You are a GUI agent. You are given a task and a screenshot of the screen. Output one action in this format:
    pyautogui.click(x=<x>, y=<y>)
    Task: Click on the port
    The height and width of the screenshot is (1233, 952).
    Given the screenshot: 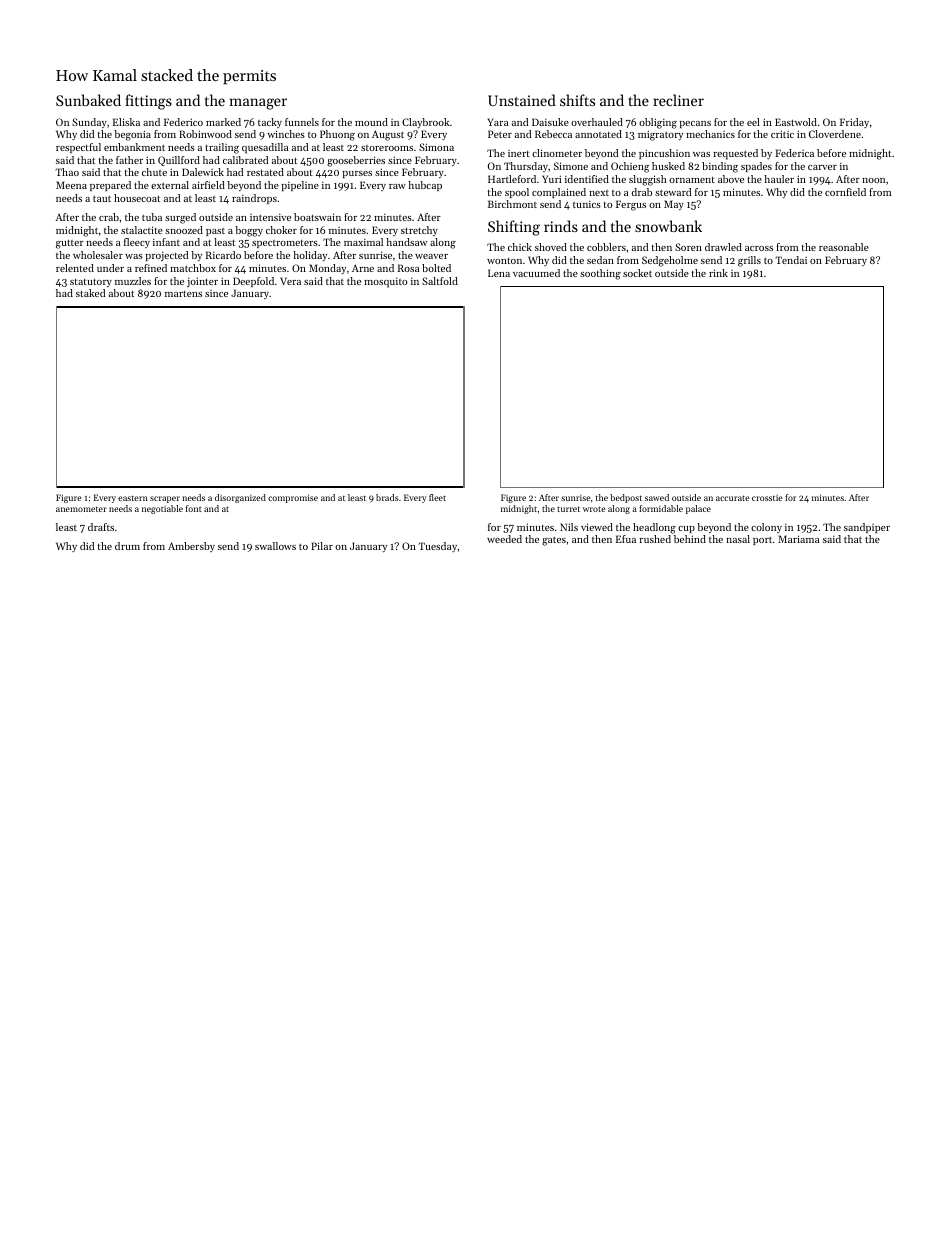 What is the action you would take?
    pyautogui.click(x=762, y=540)
